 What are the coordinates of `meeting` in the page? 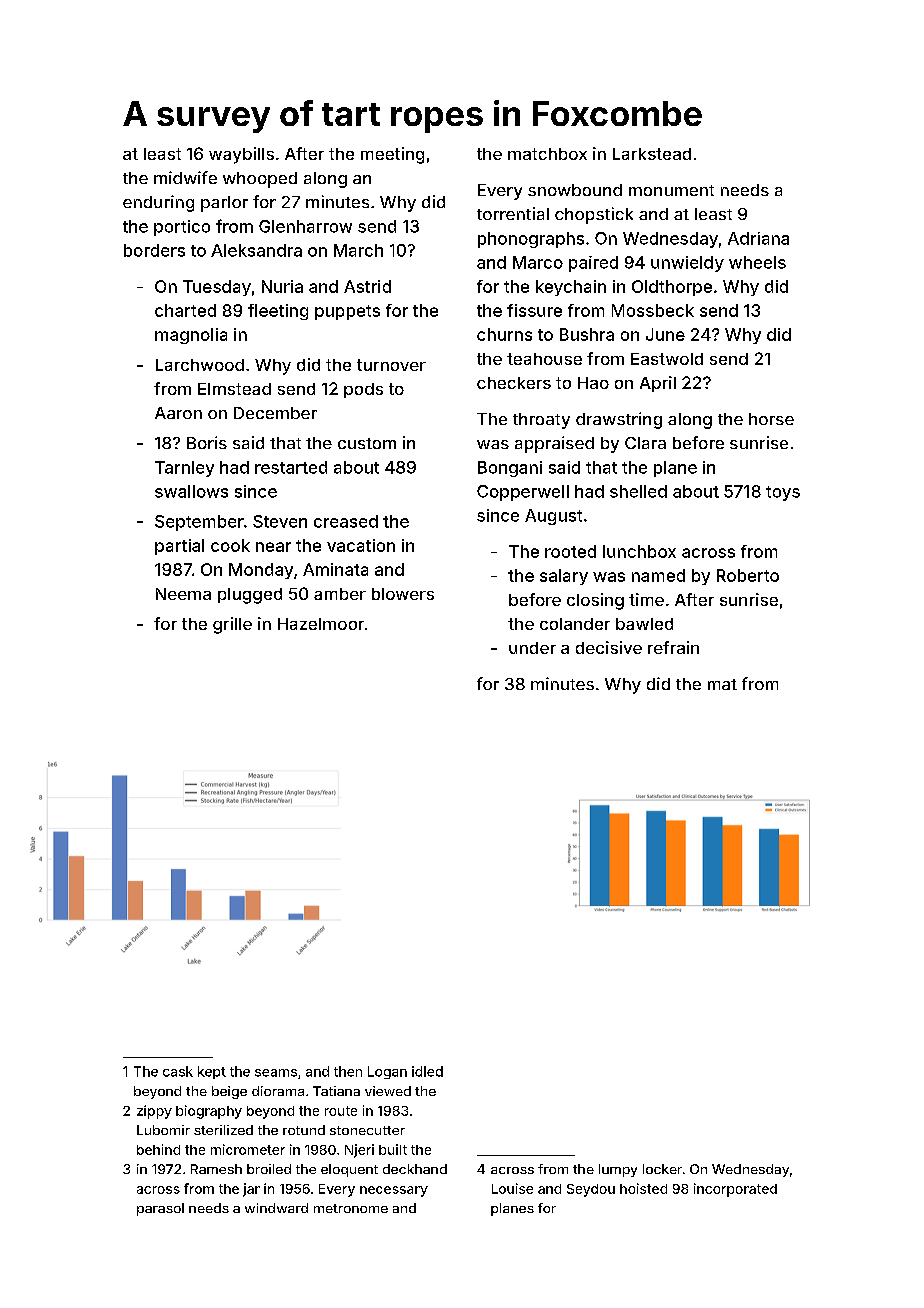 It's located at (392, 155).
